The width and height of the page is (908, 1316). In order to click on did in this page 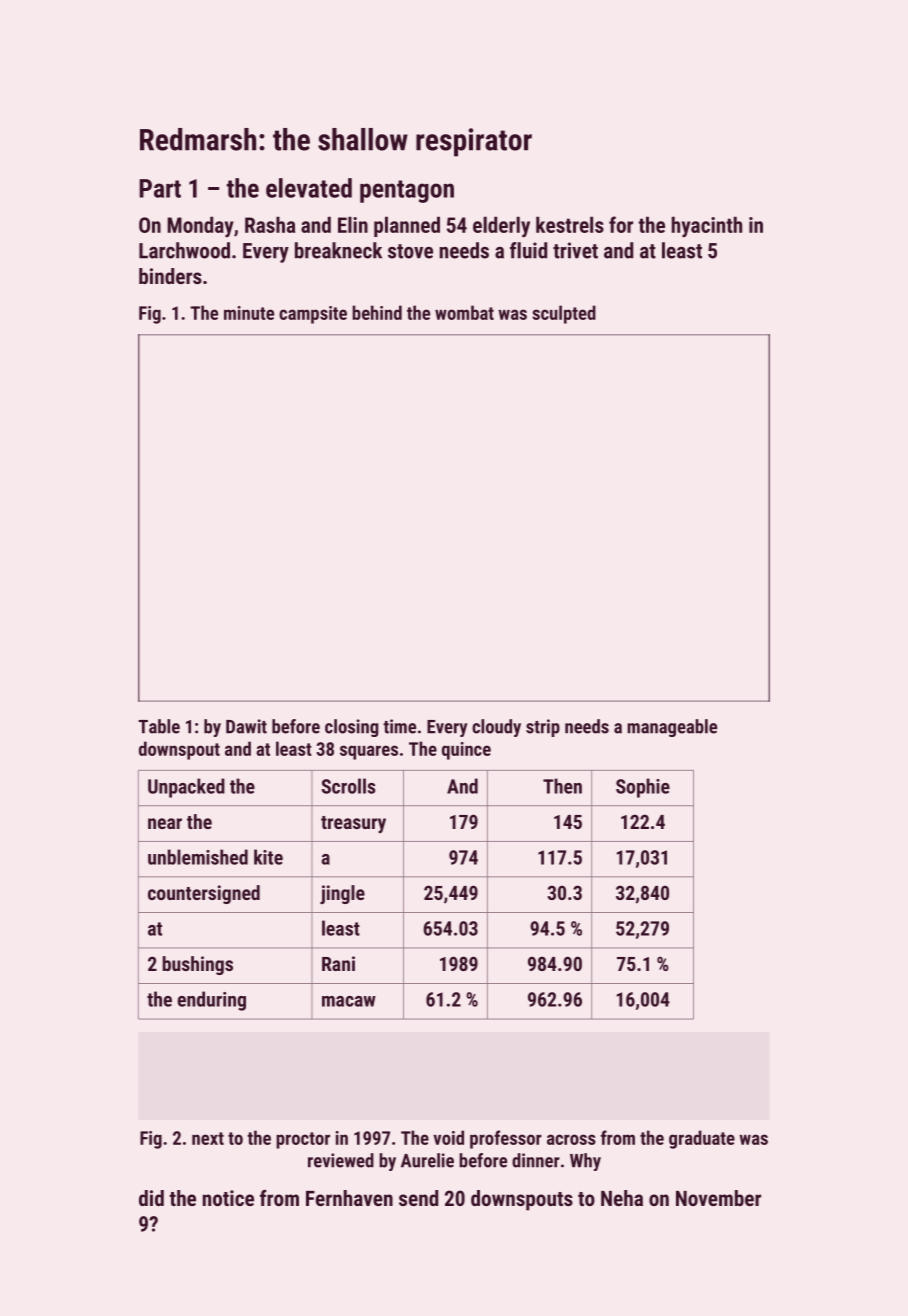, I will do `click(151, 1198)`.
